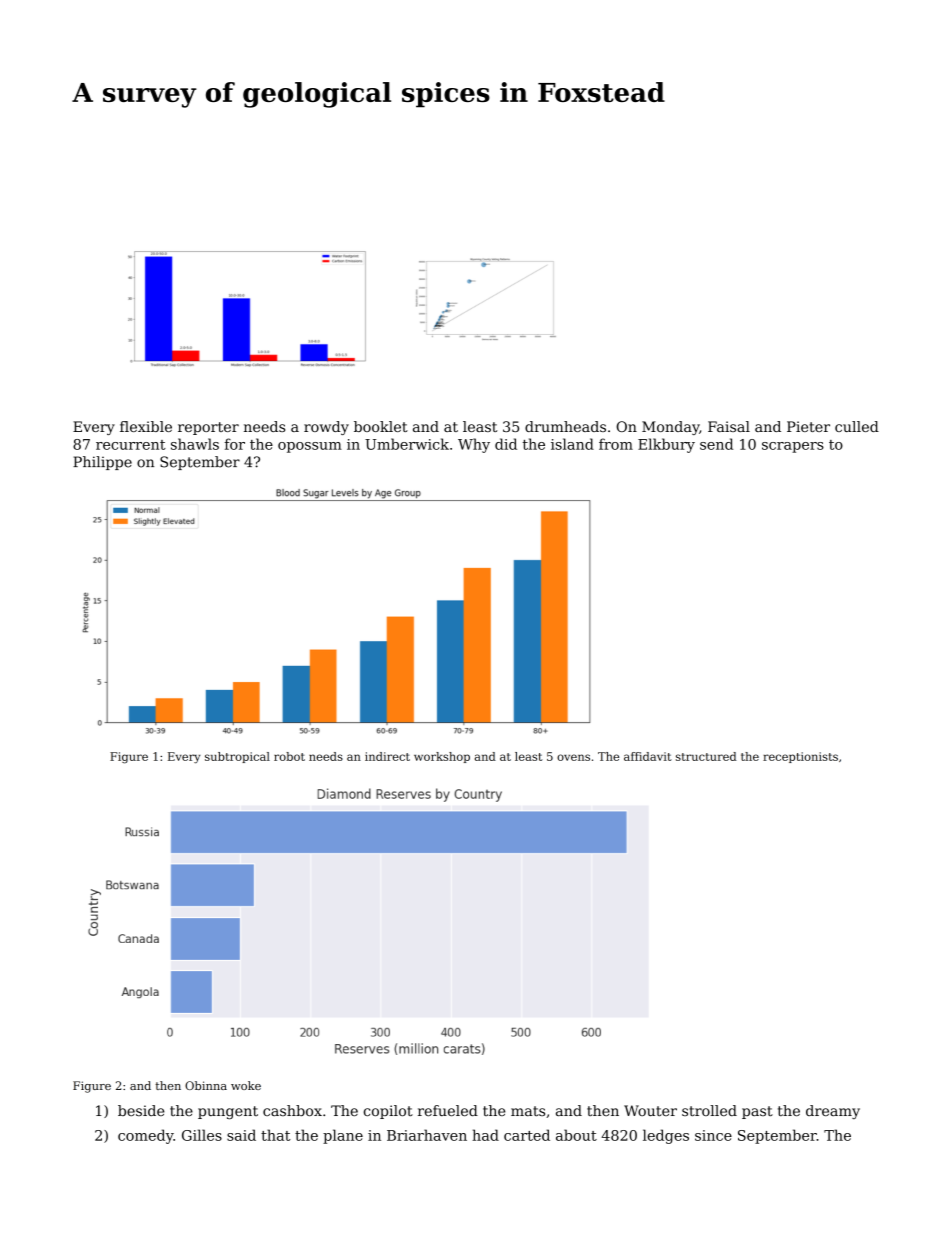 Image resolution: width=952 pixels, height=1233 pixels. I want to click on scrapers, so click(793, 447).
